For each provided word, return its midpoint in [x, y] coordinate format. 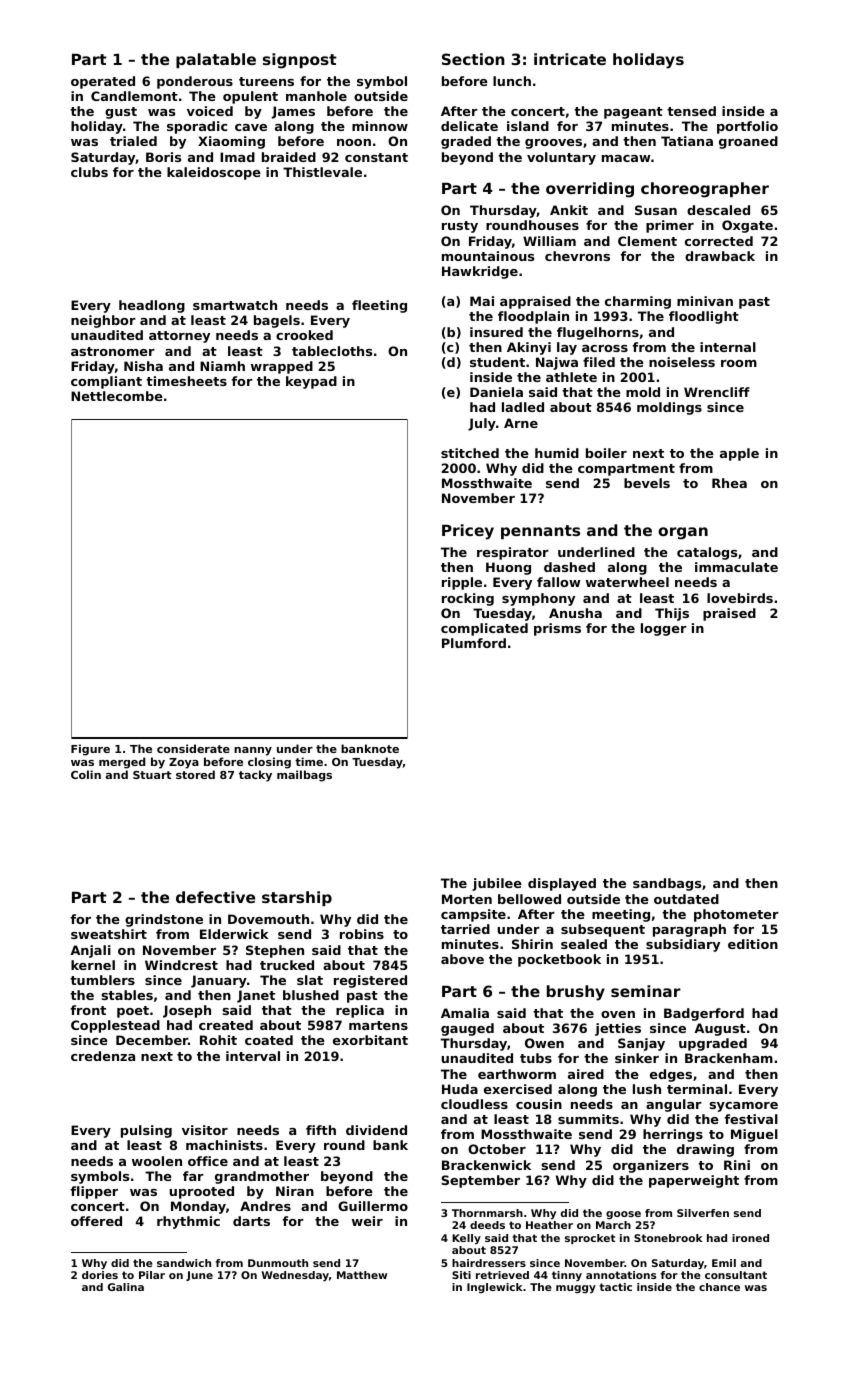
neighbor [103, 321]
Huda [460, 1089]
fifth [321, 1130]
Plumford [474, 643]
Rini [737, 1165]
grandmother [262, 1177]
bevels [647, 483]
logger [664, 629]
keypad [311, 382]
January [219, 981]
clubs [89, 172]
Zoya [184, 763]
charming [638, 302]
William [549, 241]
